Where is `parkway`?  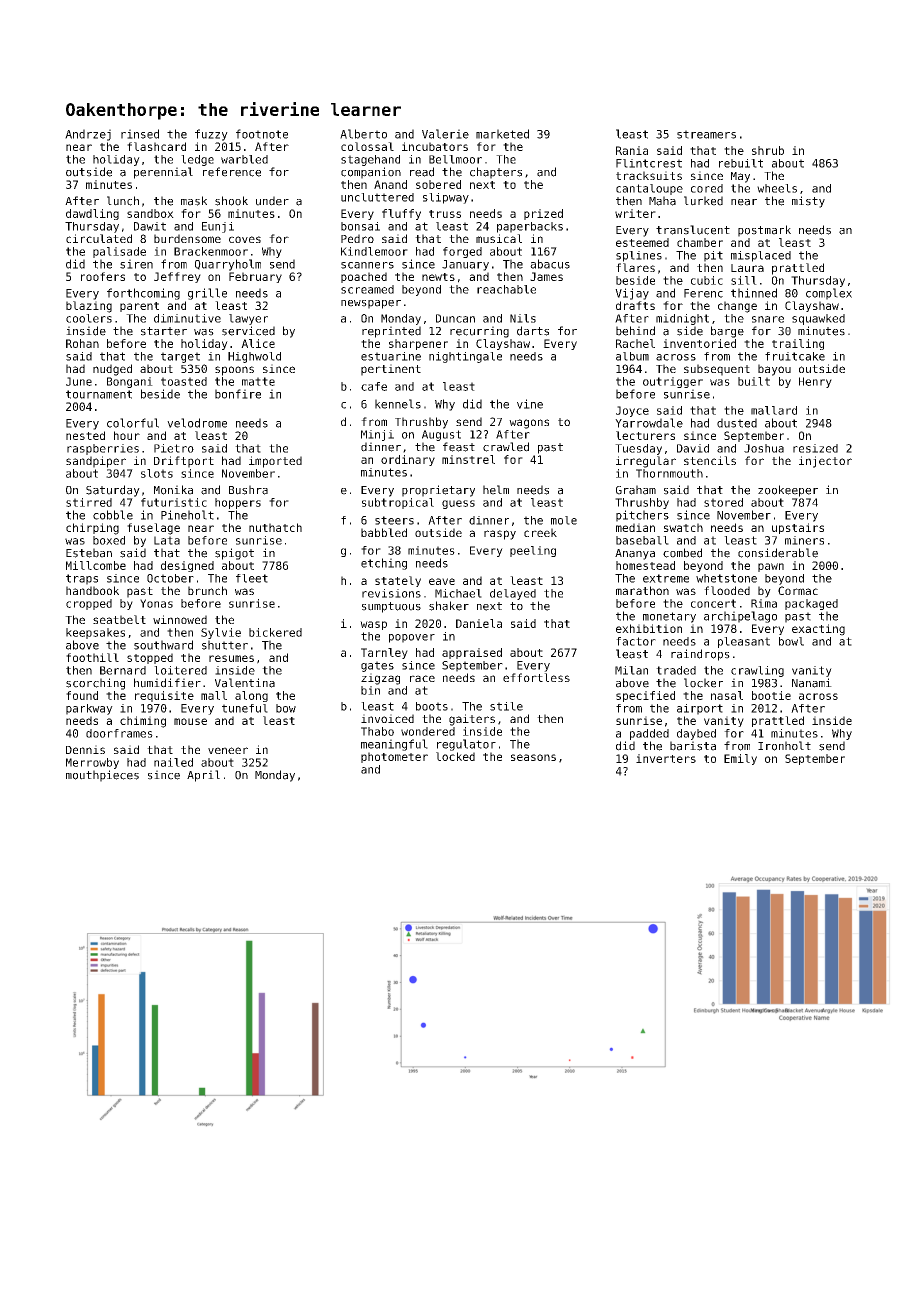
parkway is located at coordinates (89, 709).
